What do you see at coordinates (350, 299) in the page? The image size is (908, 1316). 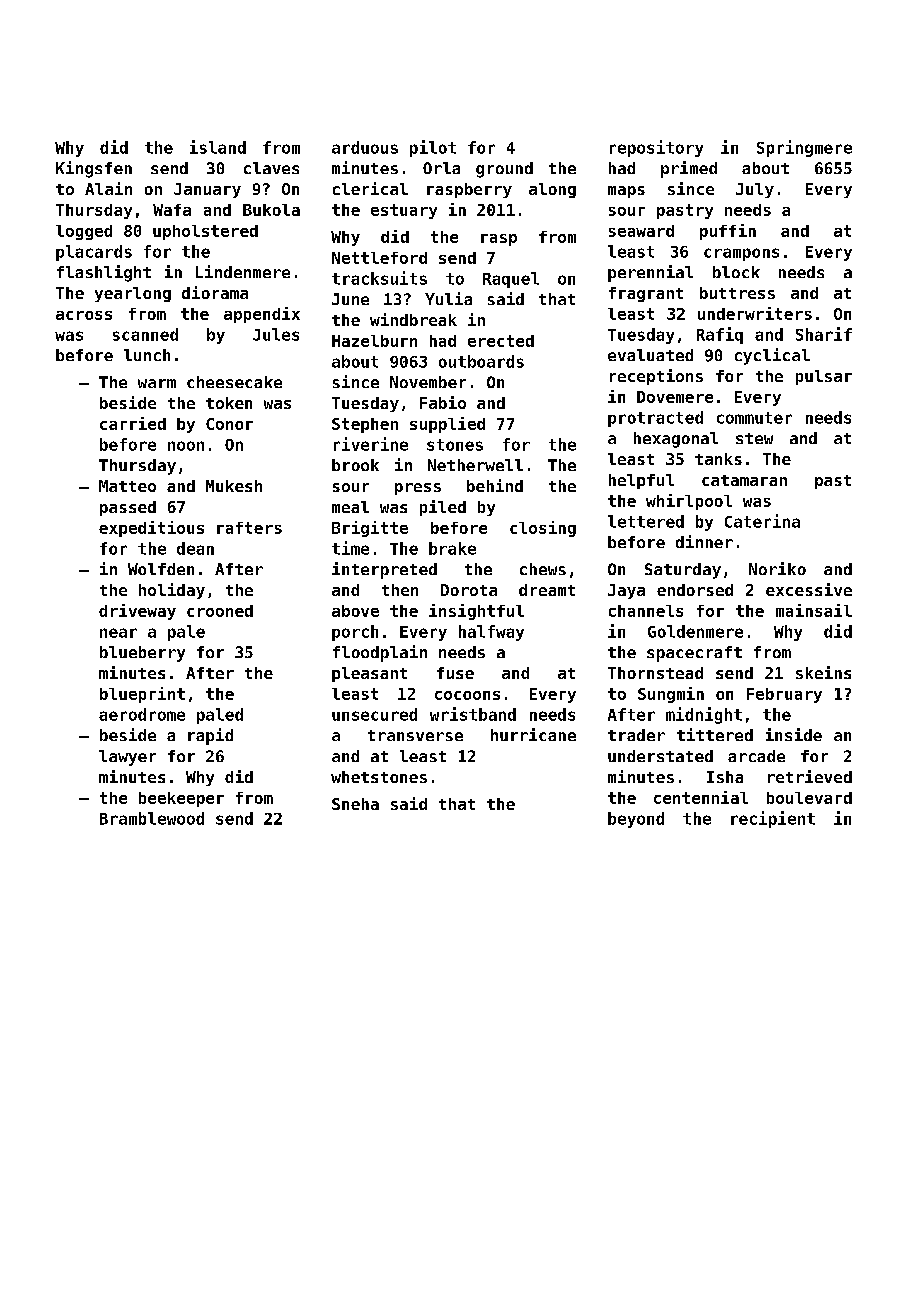 I see `June` at bounding box center [350, 299].
